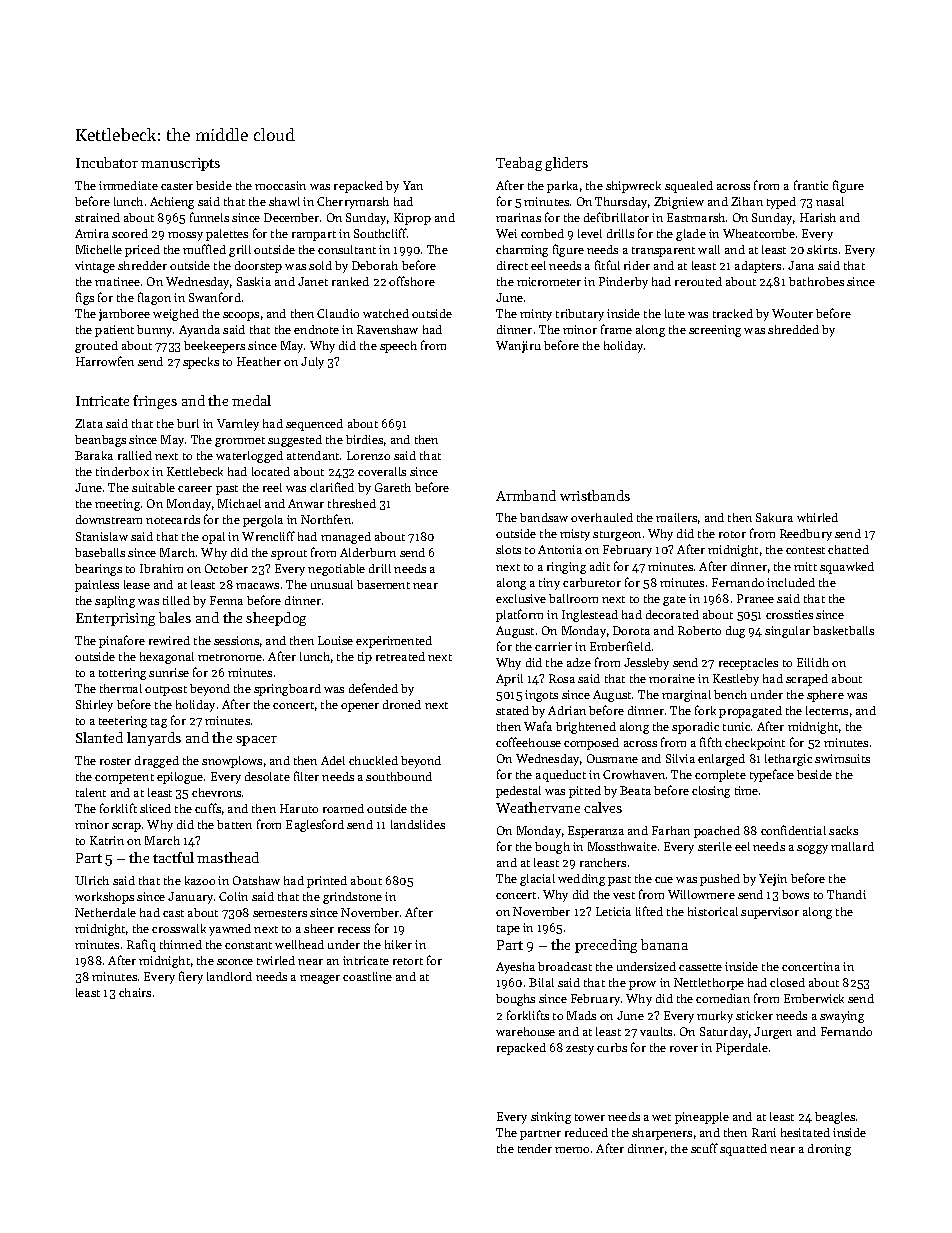  What do you see at coordinates (793, 329) in the document?
I see `shredded` at bounding box center [793, 329].
